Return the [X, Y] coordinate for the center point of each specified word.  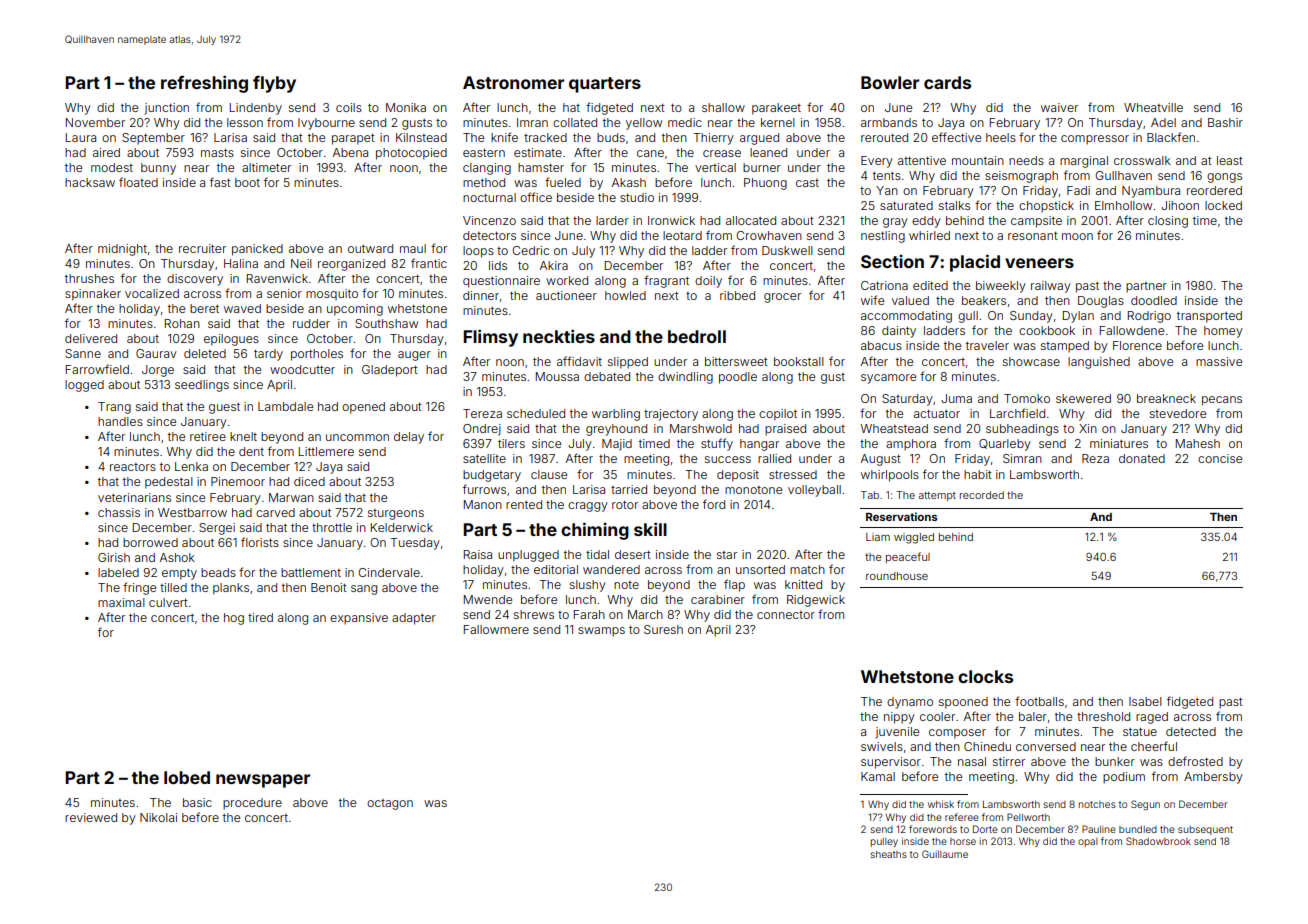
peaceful [908, 557]
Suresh [663, 629]
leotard [682, 235]
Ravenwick [277, 278]
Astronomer [513, 82]
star [727, 555]
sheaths [889, 854]
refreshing [204, 84]
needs [1026, 160]
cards [947, 82]
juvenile [897, 733]
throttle [332, 527]
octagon [390, 804]
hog [234, 619]
